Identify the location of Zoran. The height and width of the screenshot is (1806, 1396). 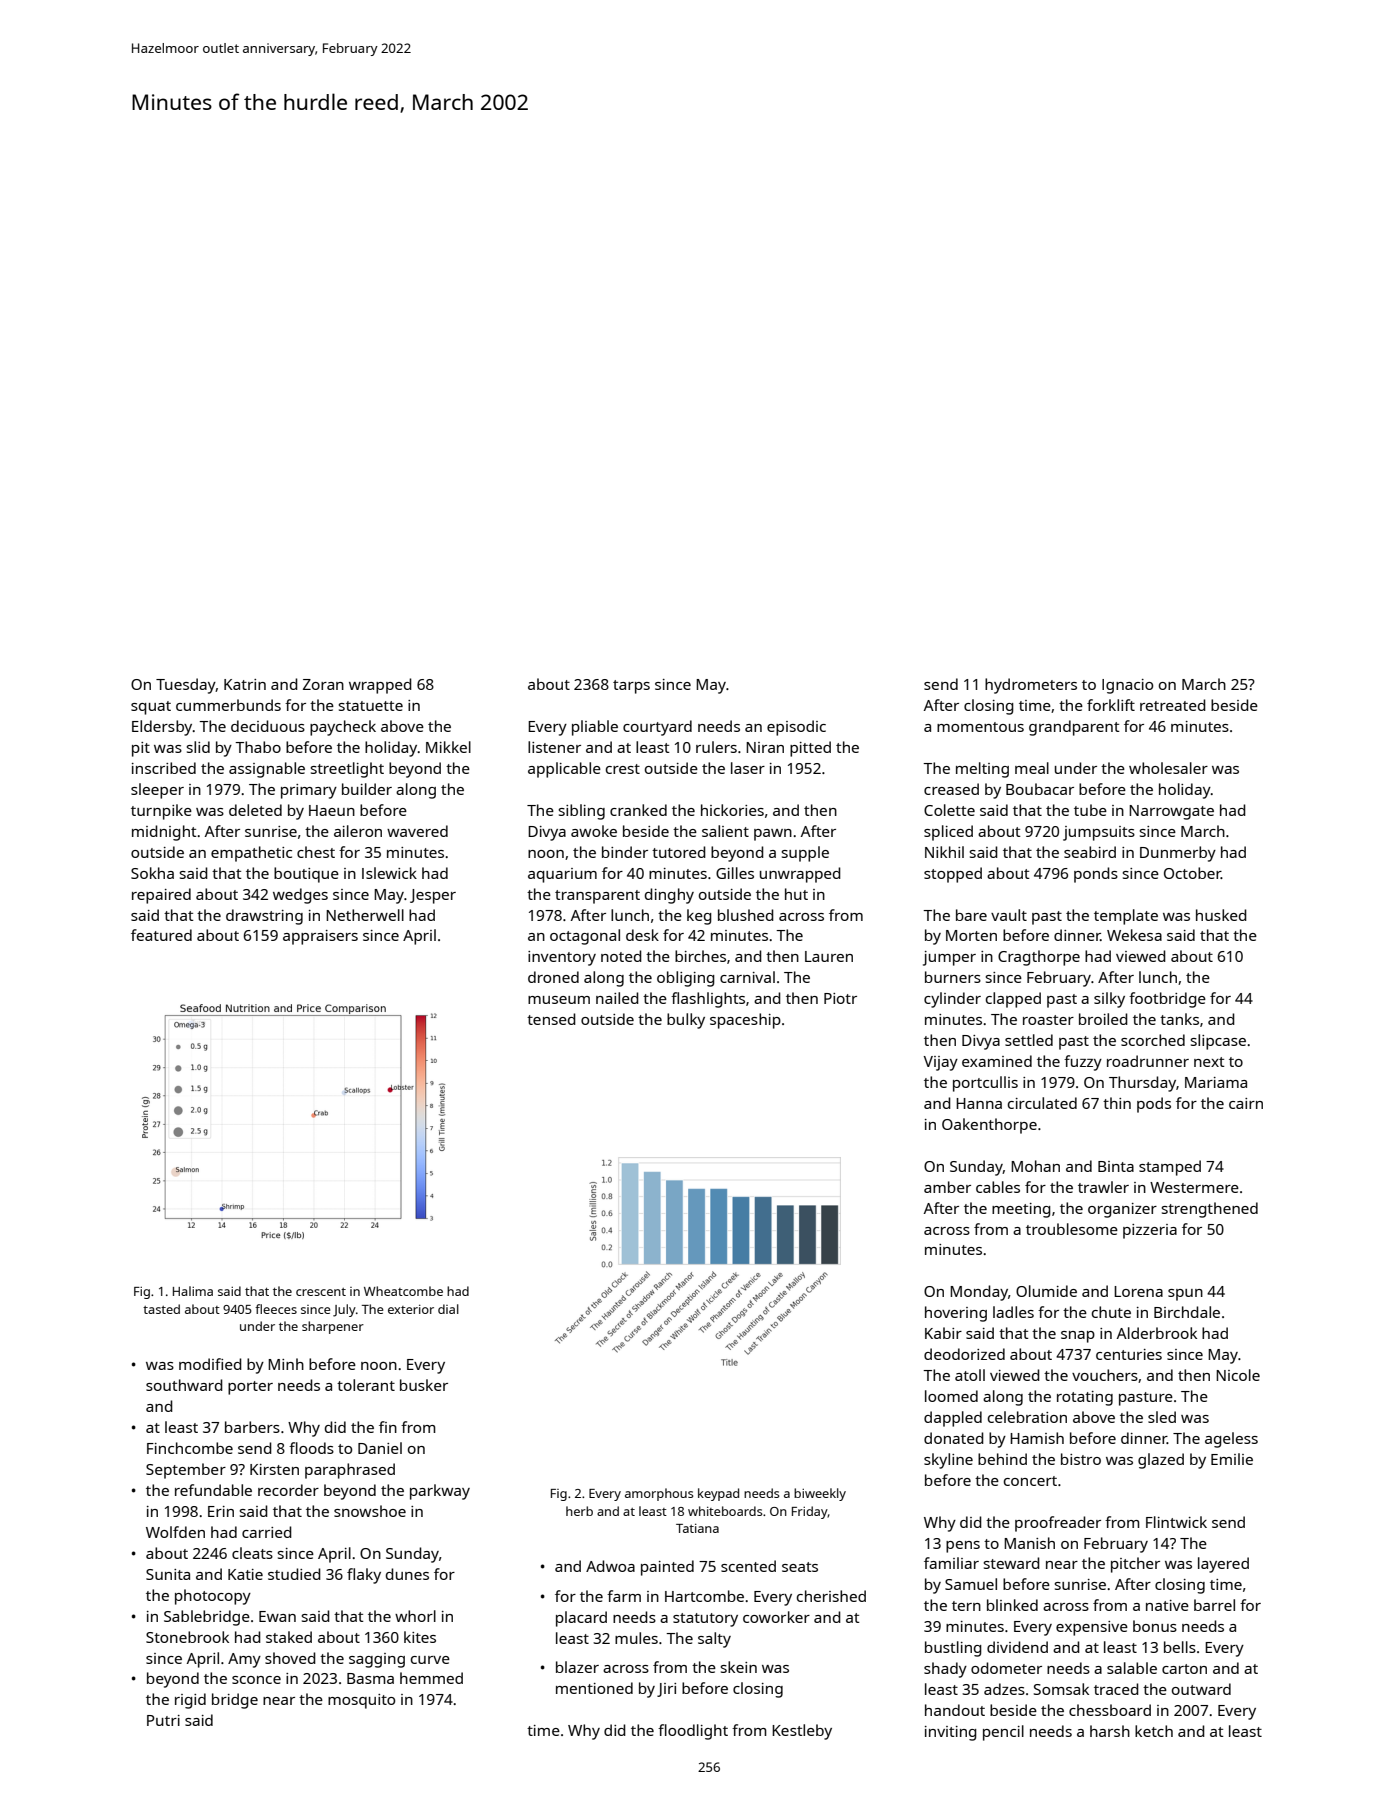
(323, 684).
